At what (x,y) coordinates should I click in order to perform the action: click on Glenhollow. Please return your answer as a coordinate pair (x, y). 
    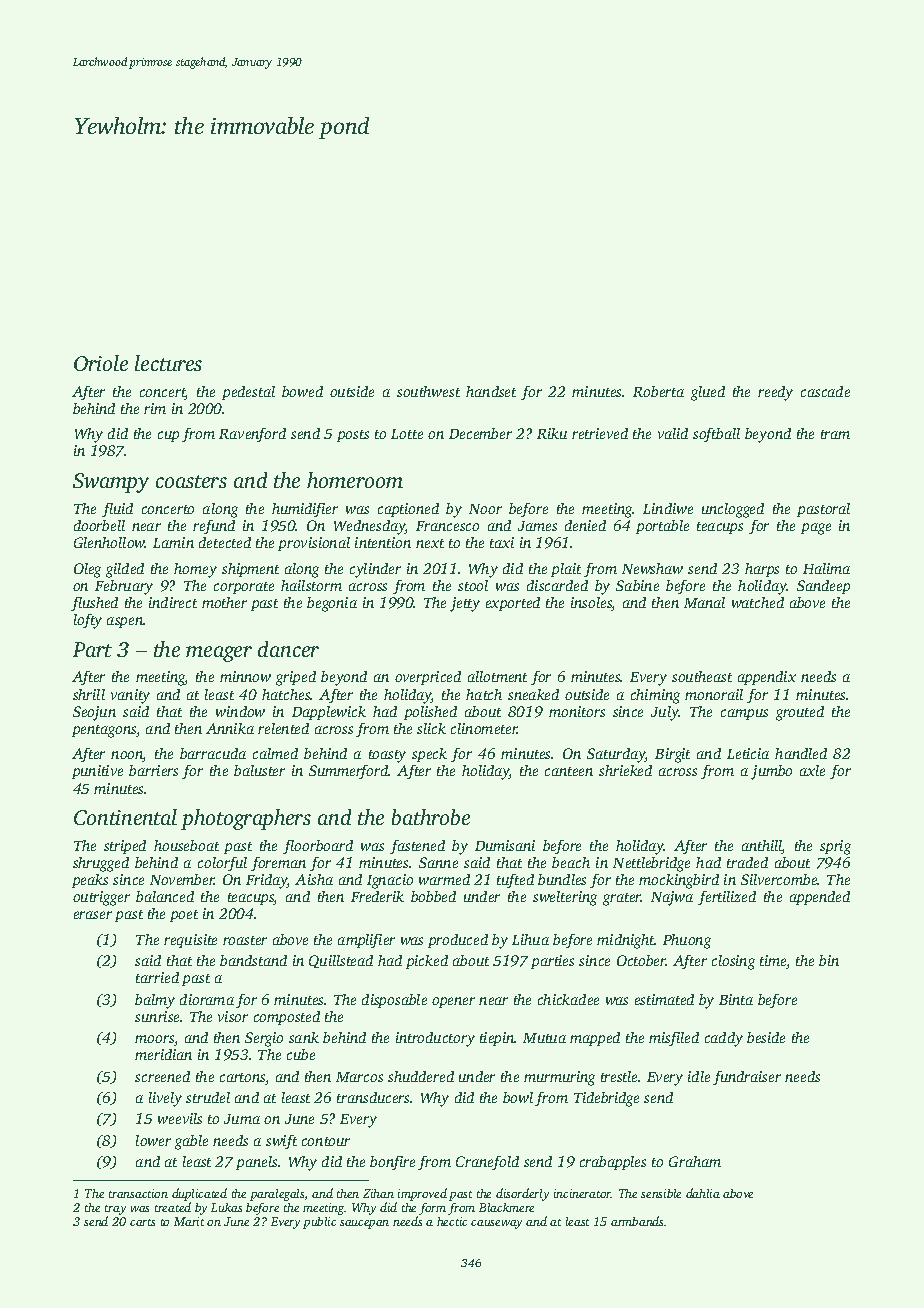
    Looking at the image, I should click on (109, 542).
